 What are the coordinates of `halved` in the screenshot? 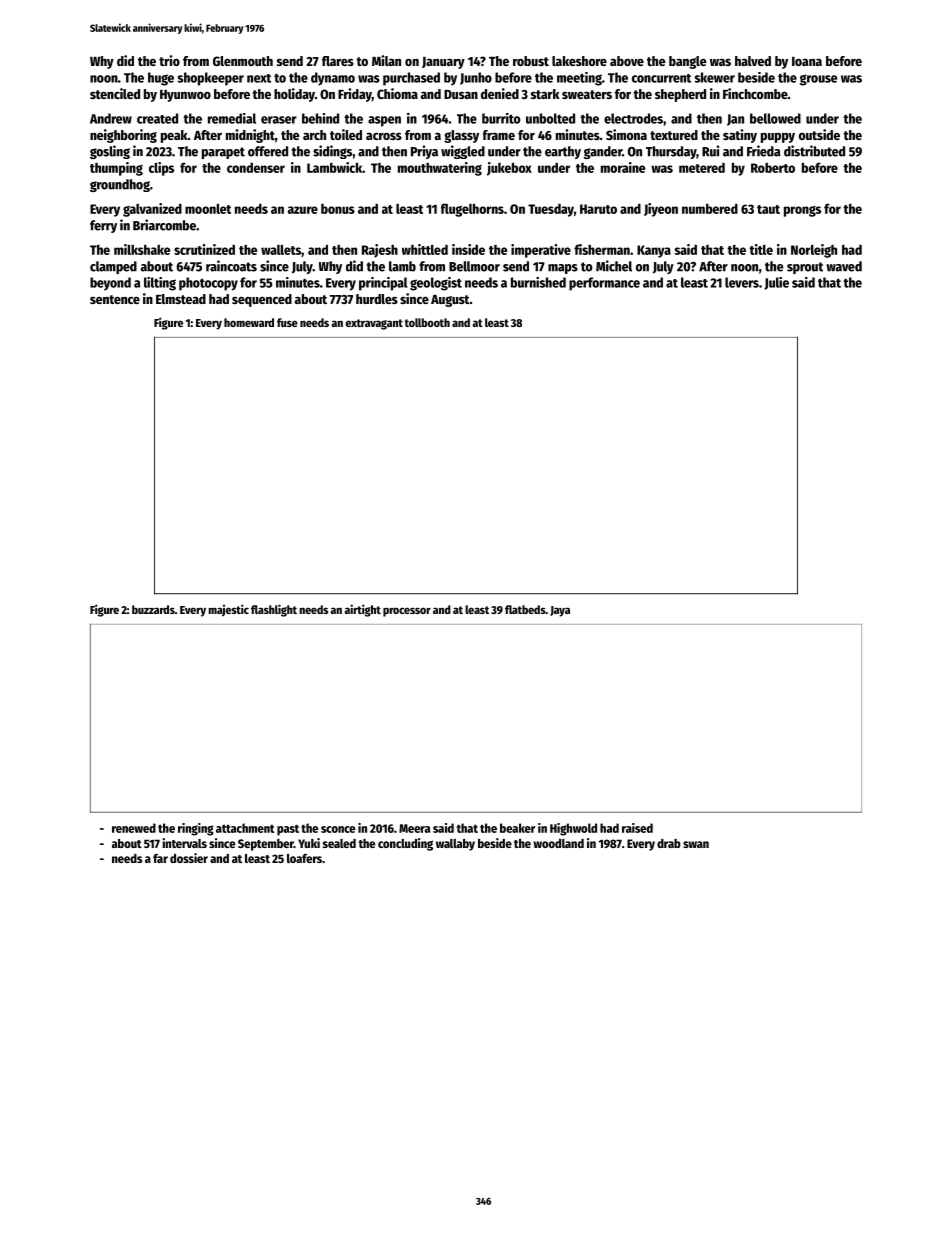 It's located at (753, 61).
